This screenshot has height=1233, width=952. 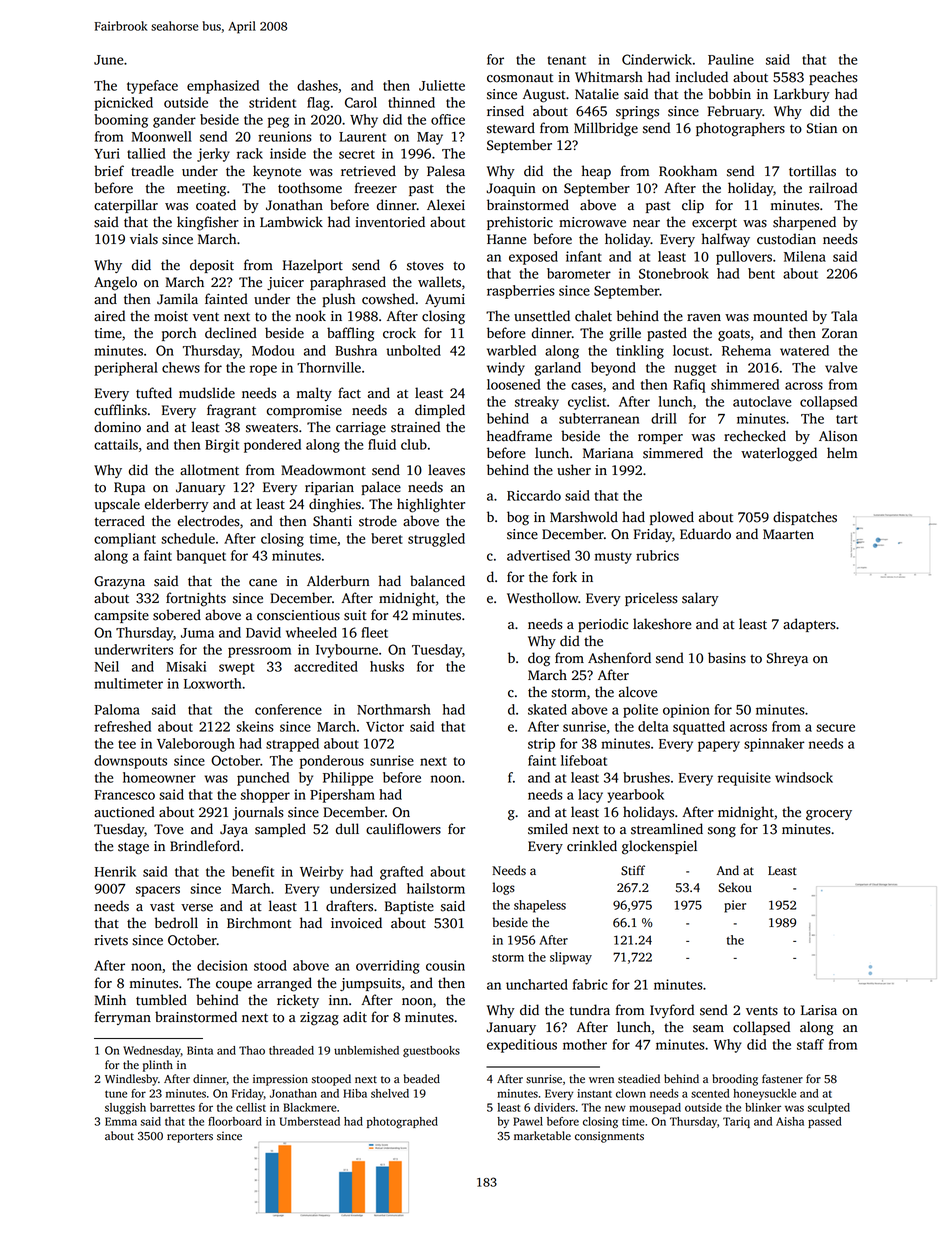 I want to click on Yuri, so click(x=107, y=153).
